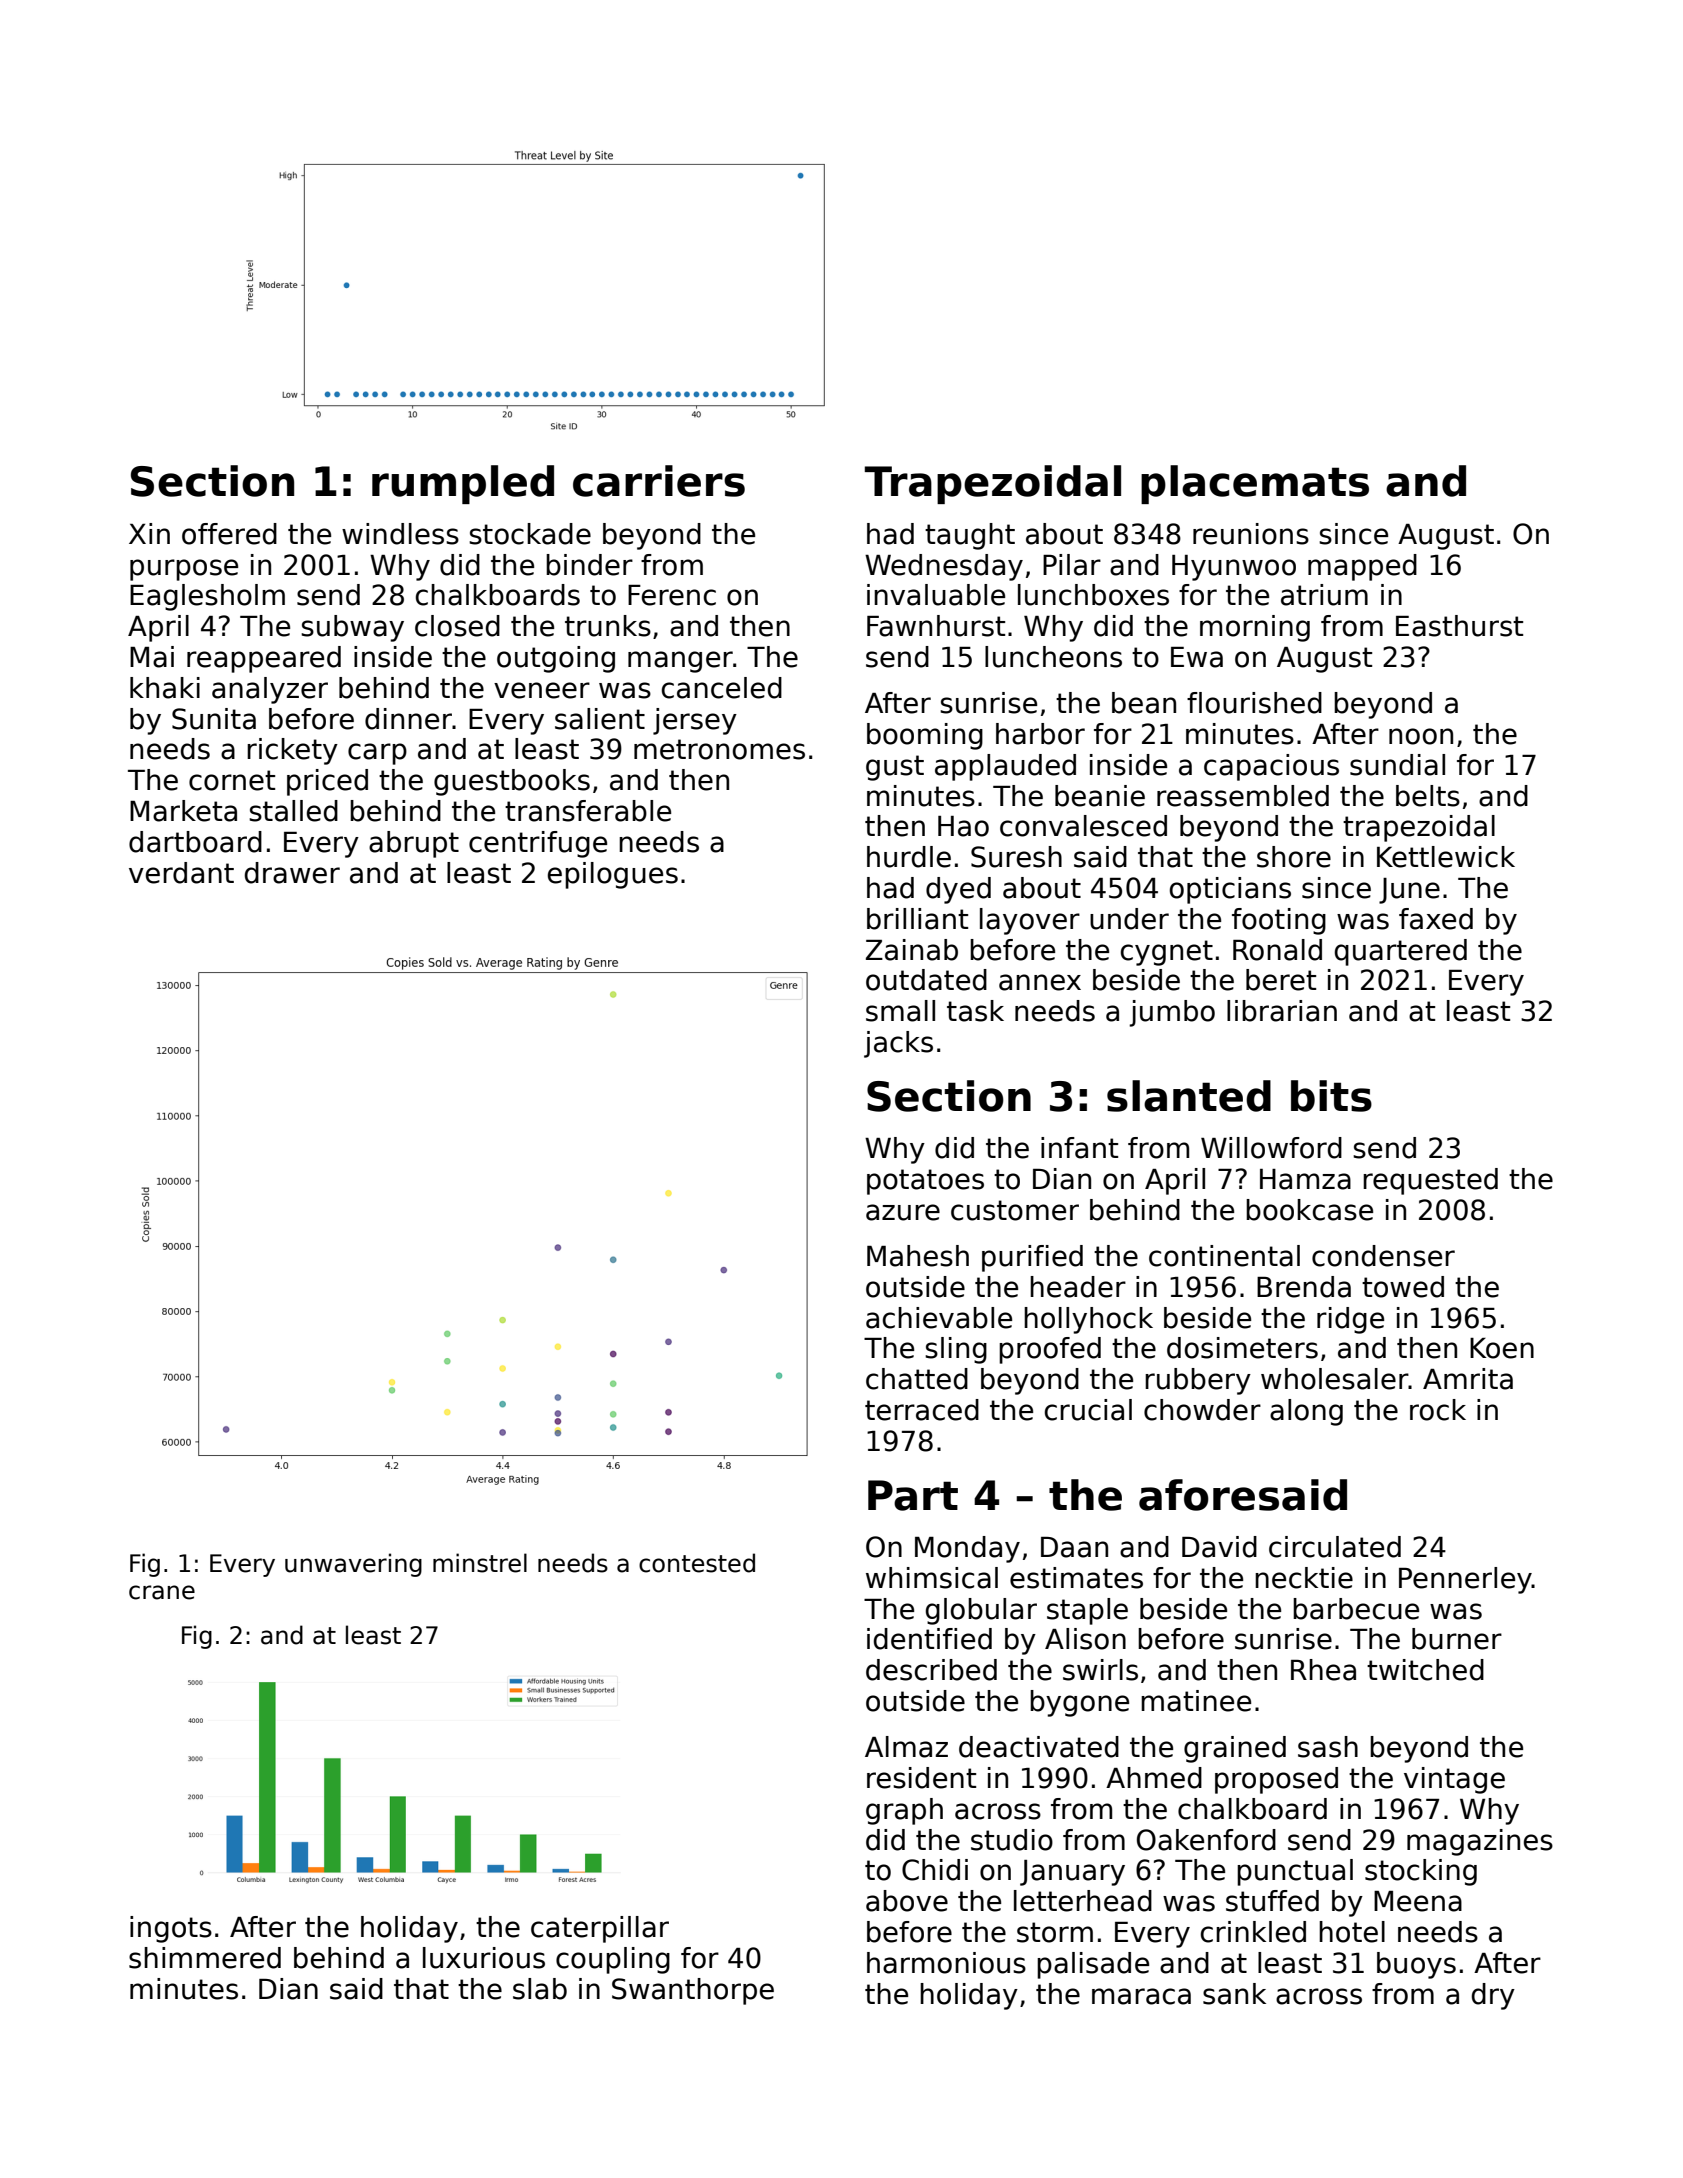 The height and width of the page is (2178, 1683). What do you see at coordinates (1430, 1181) in the page?
I see `requested` at bounding box center [1430, 1181].
